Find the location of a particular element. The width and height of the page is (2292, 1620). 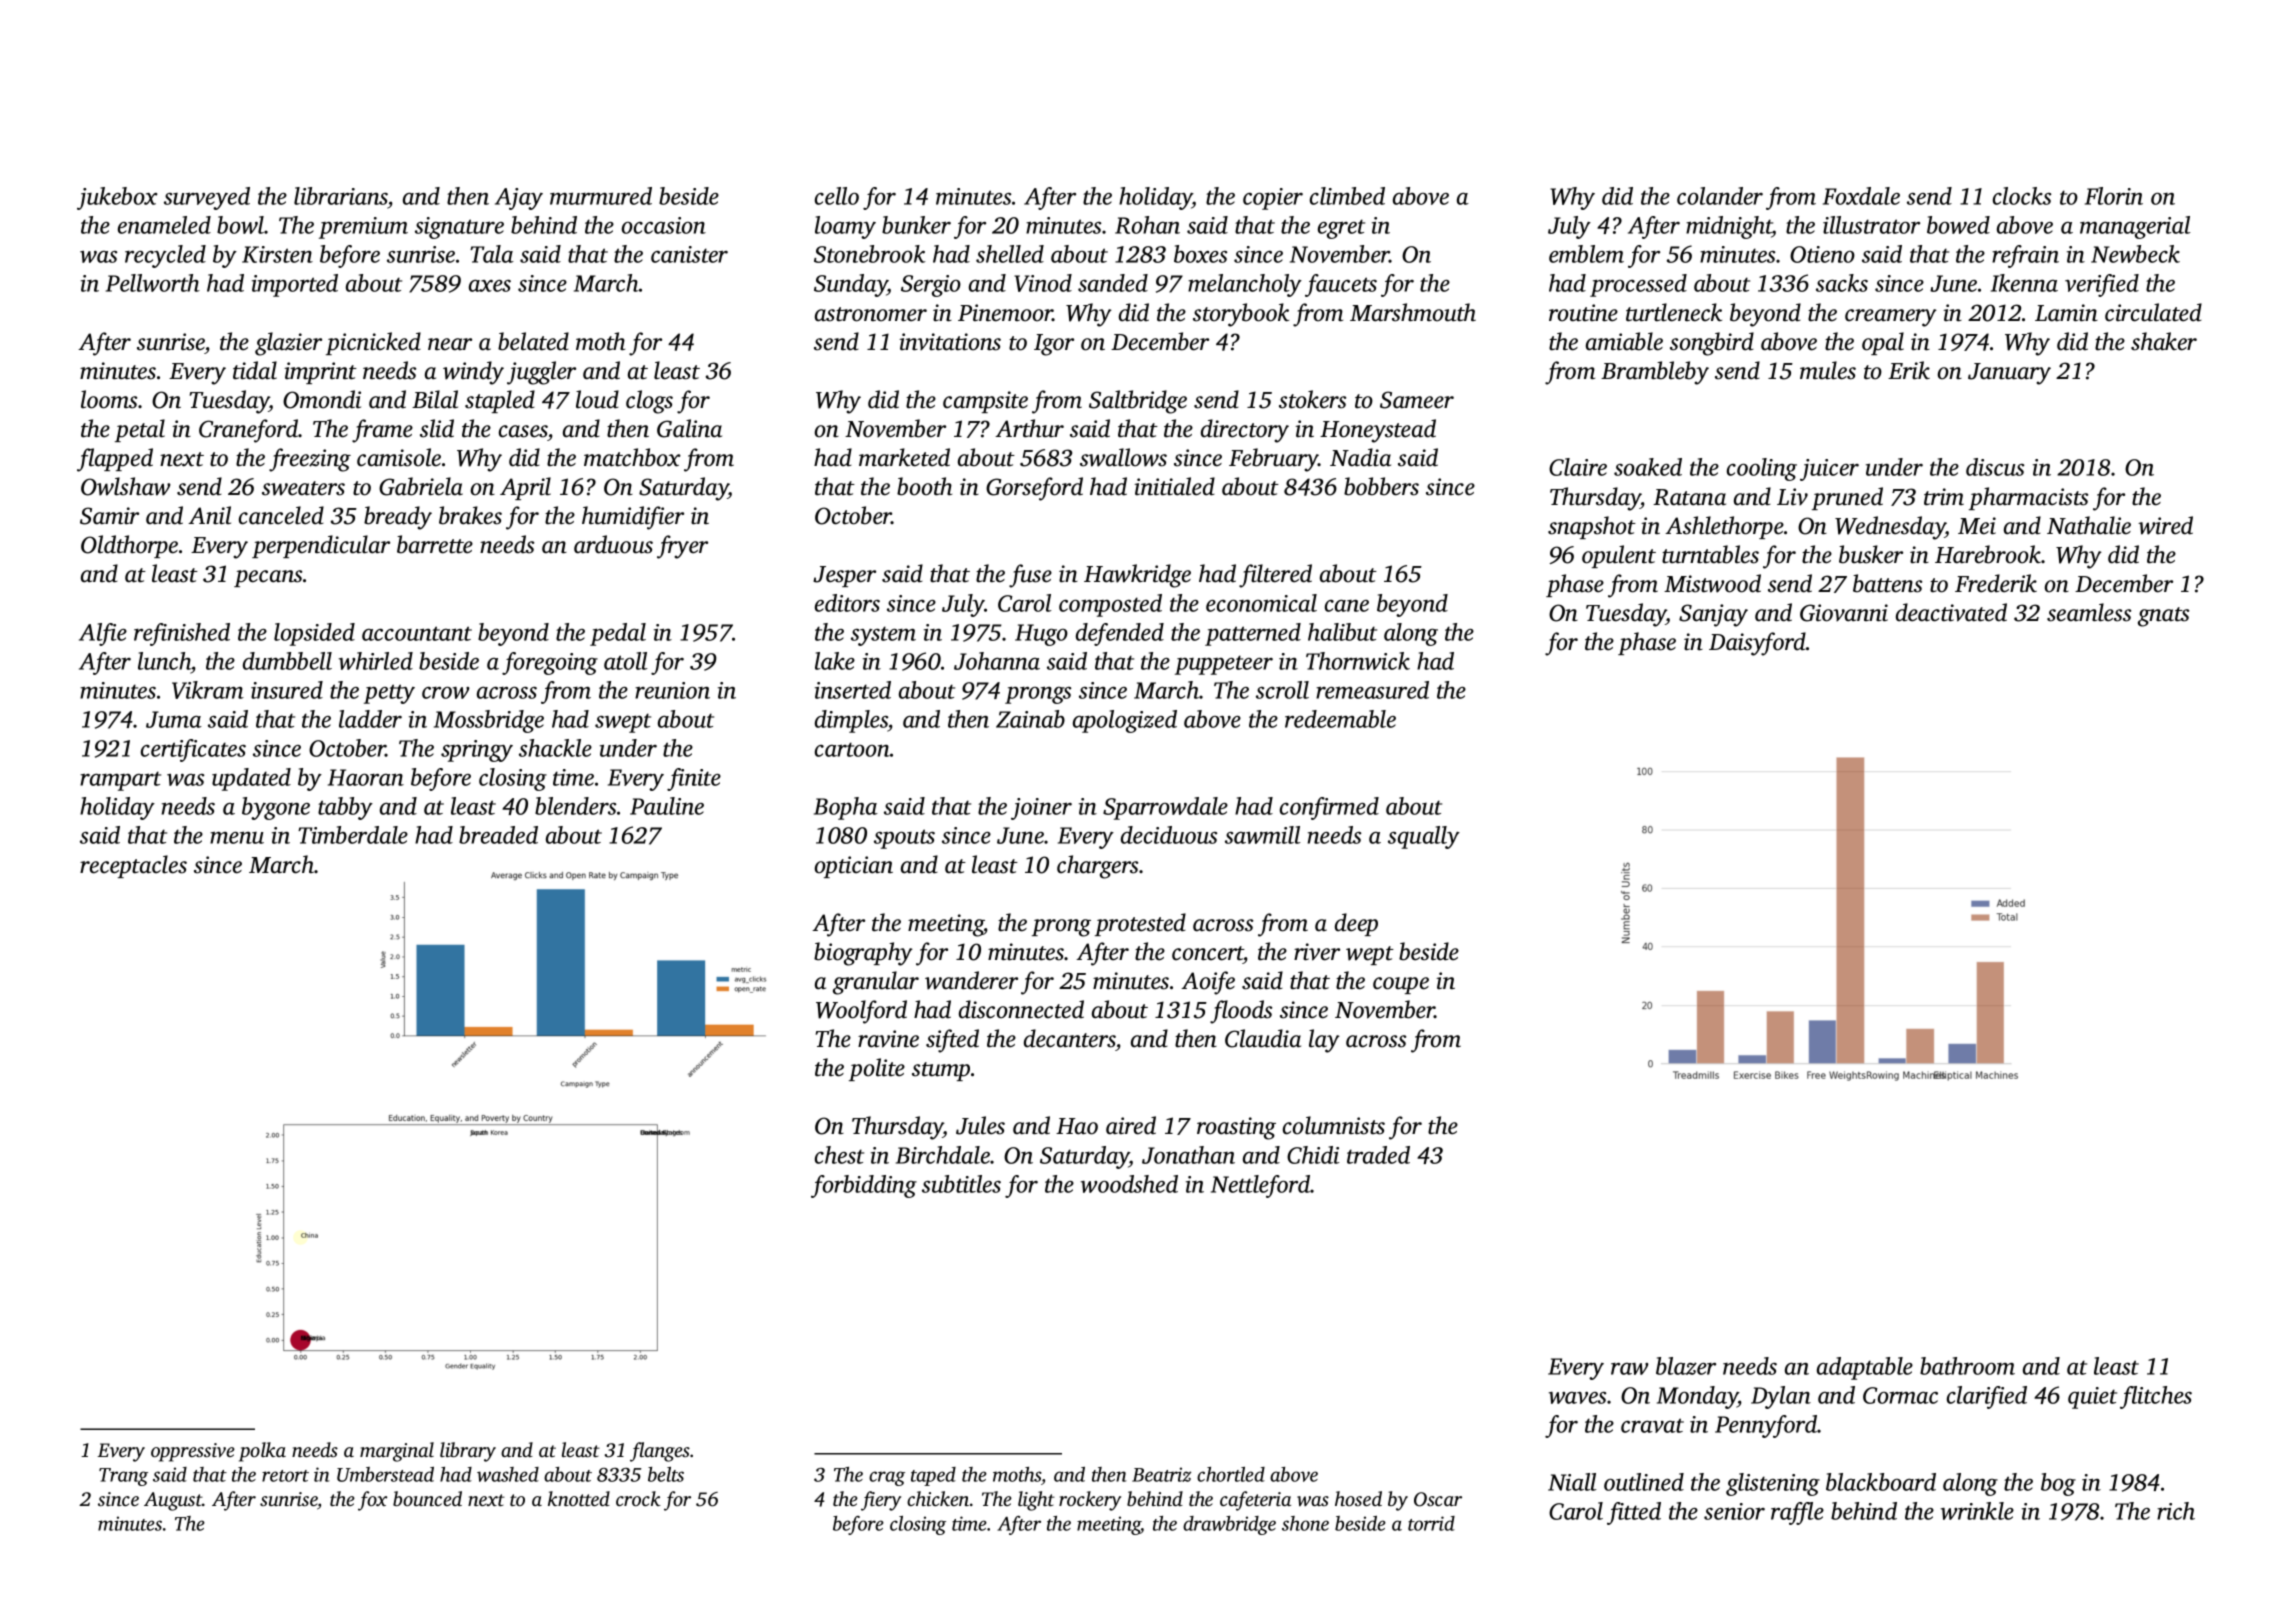

Sameer is located at coordinates (1417, 400).
